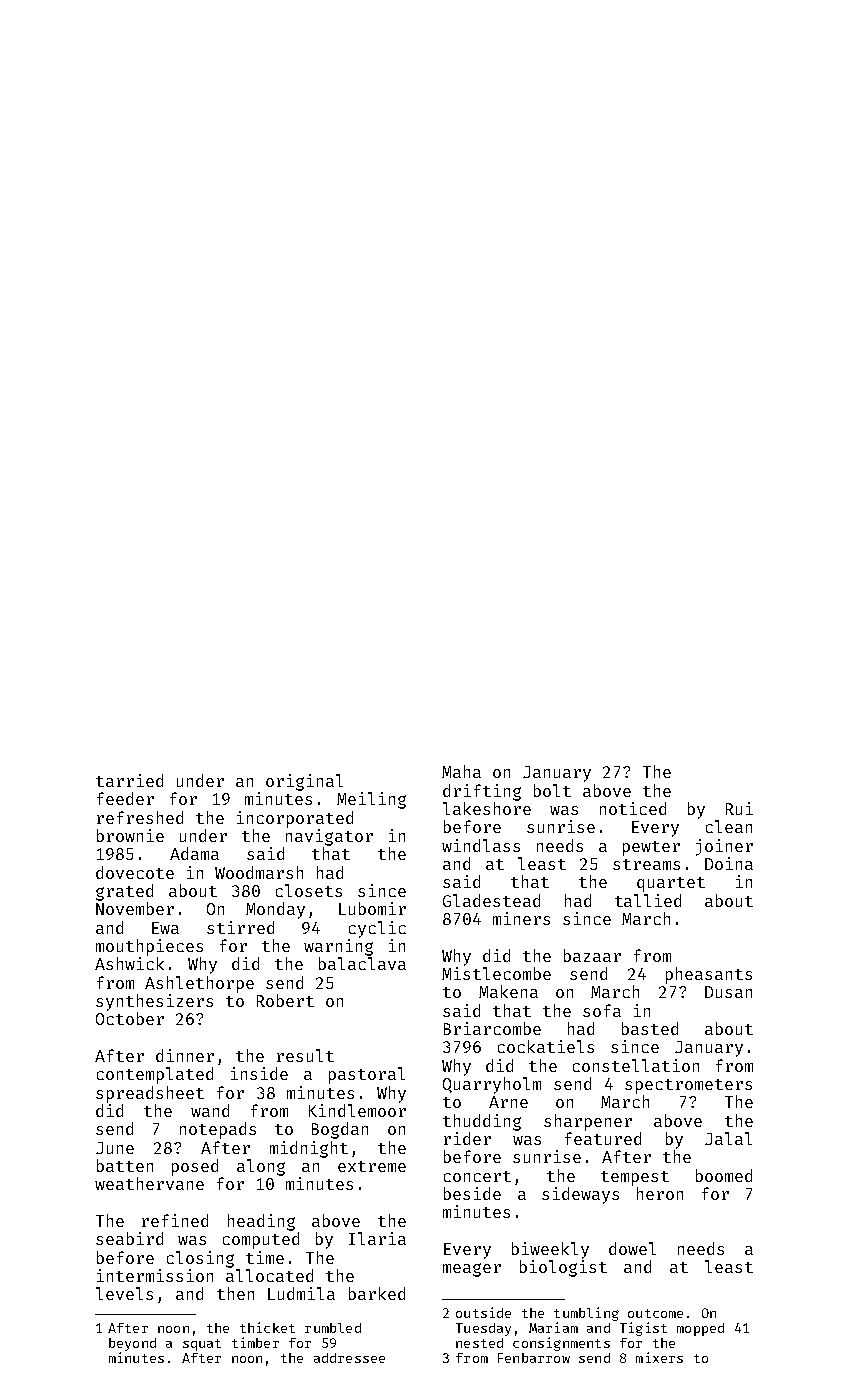 The image size is (849, 1400). I want to click on tempest, so click(635, 1178).
